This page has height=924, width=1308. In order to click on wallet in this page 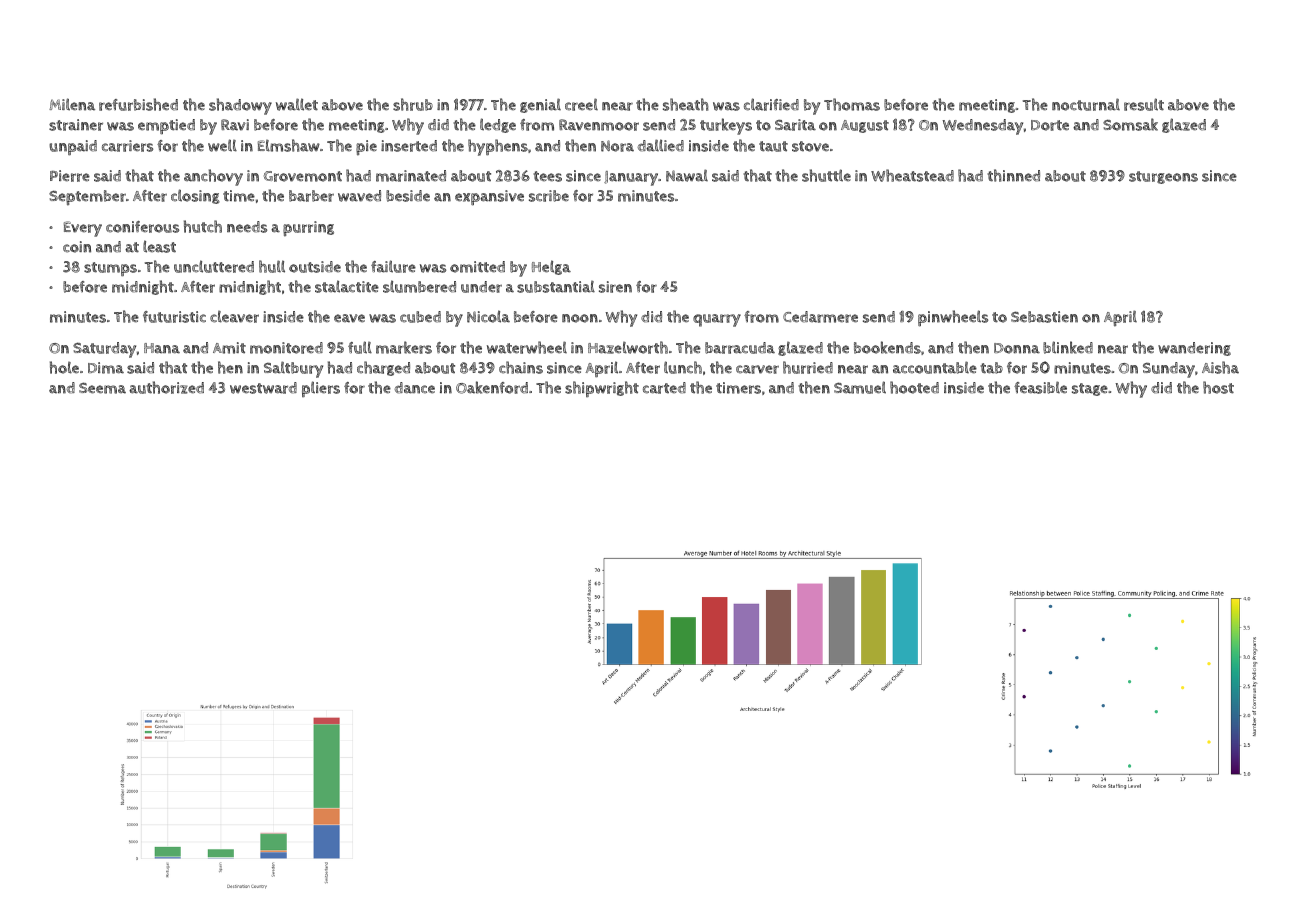, I will do `click(297, 104)`.
